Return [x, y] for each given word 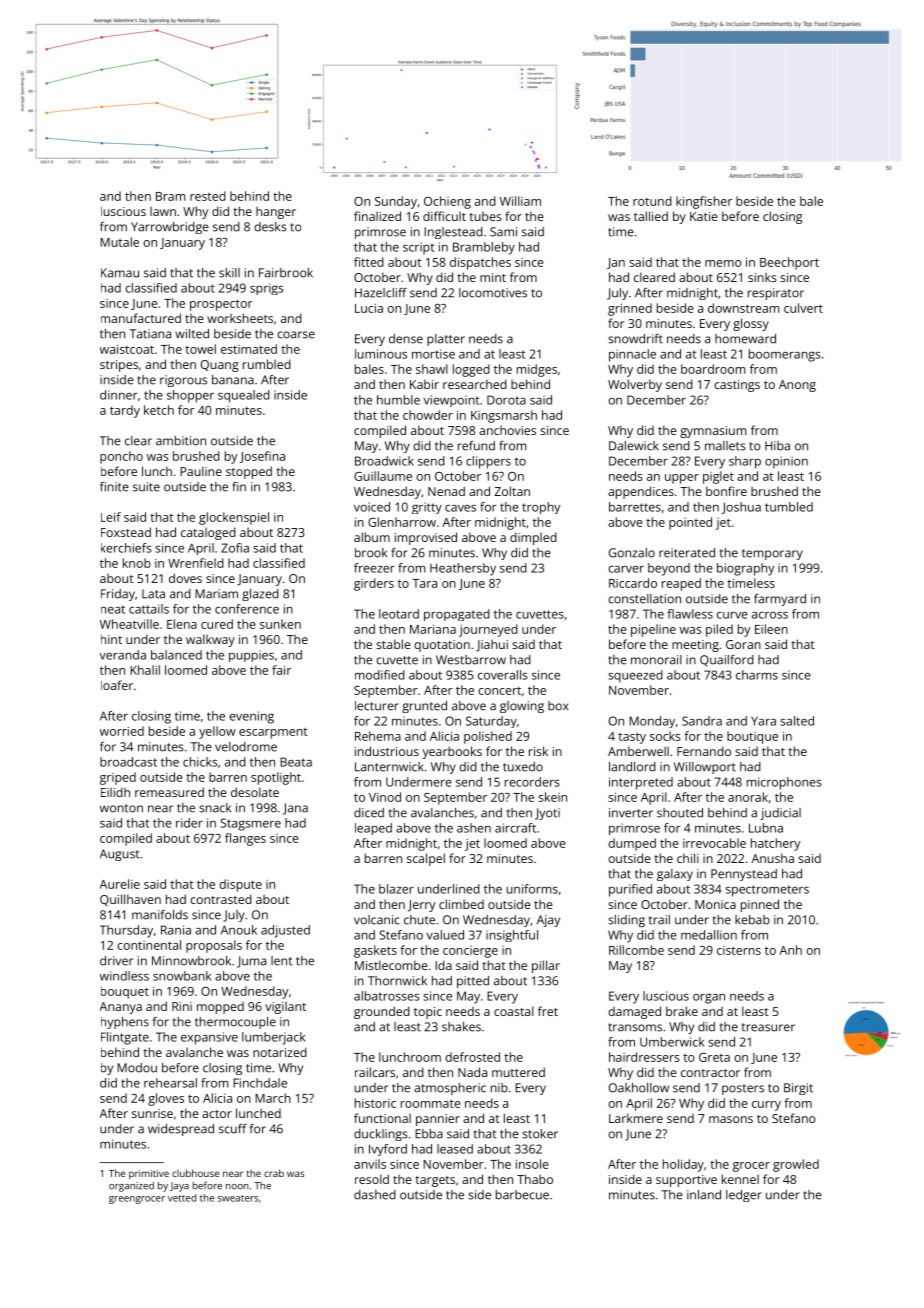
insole [532, 1164]
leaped [373, 829]
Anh [790, 950]
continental [149, 945]
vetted [182, 1198]
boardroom [713, 369]
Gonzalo [632, 553]
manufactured [141, 318]
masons [731, 1119]
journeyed [488, 630]
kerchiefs [126, 548]
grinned [630, 309]
